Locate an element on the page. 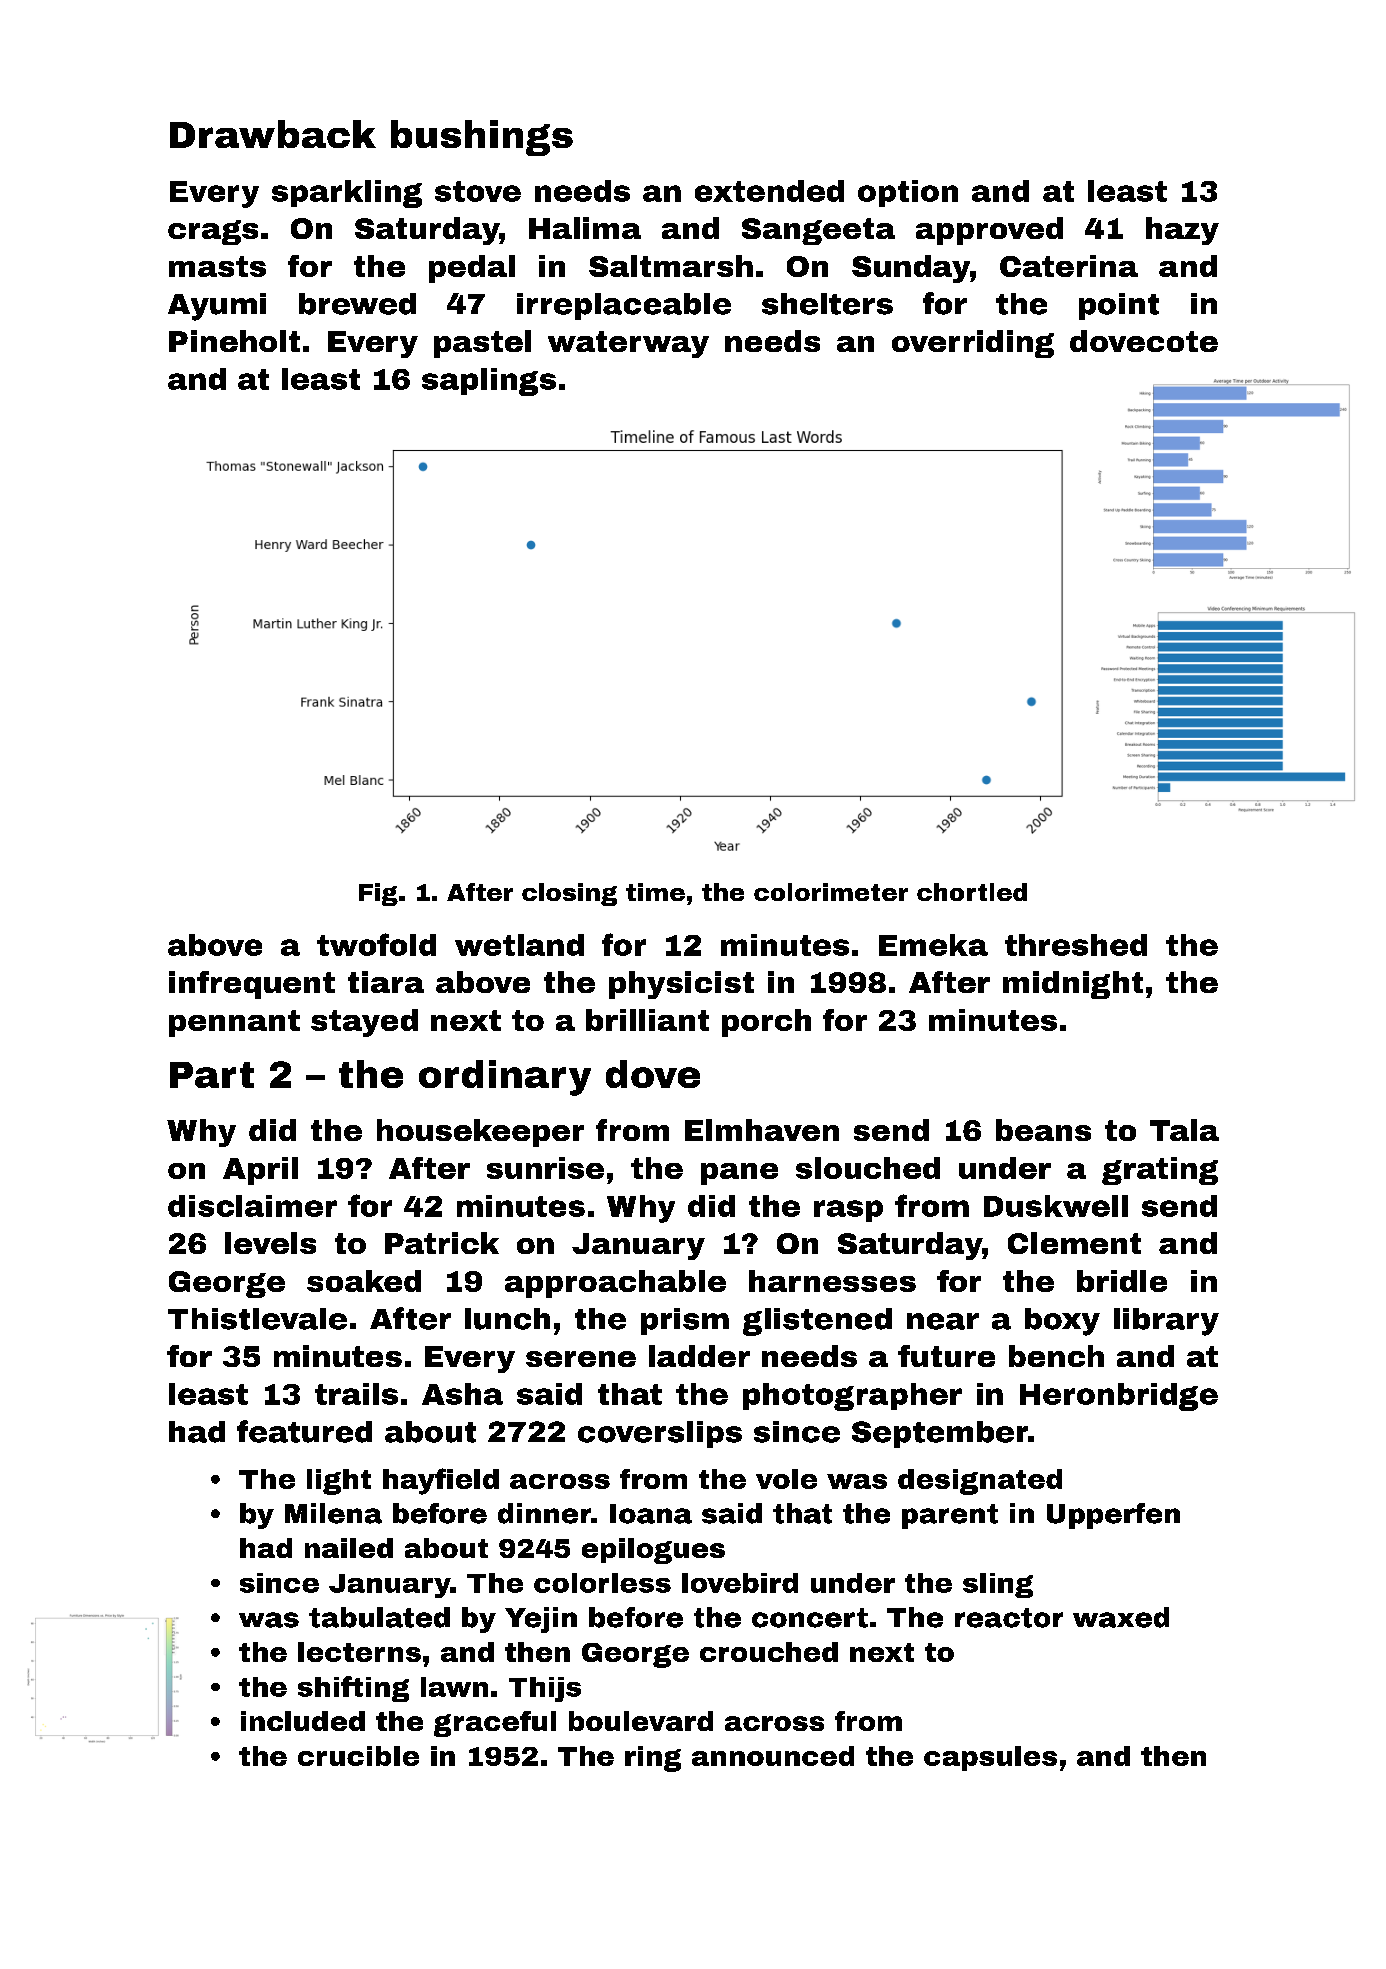 The width and height of the image is (1386, 1969). lecterns is located at coordinates (359, 1652).
